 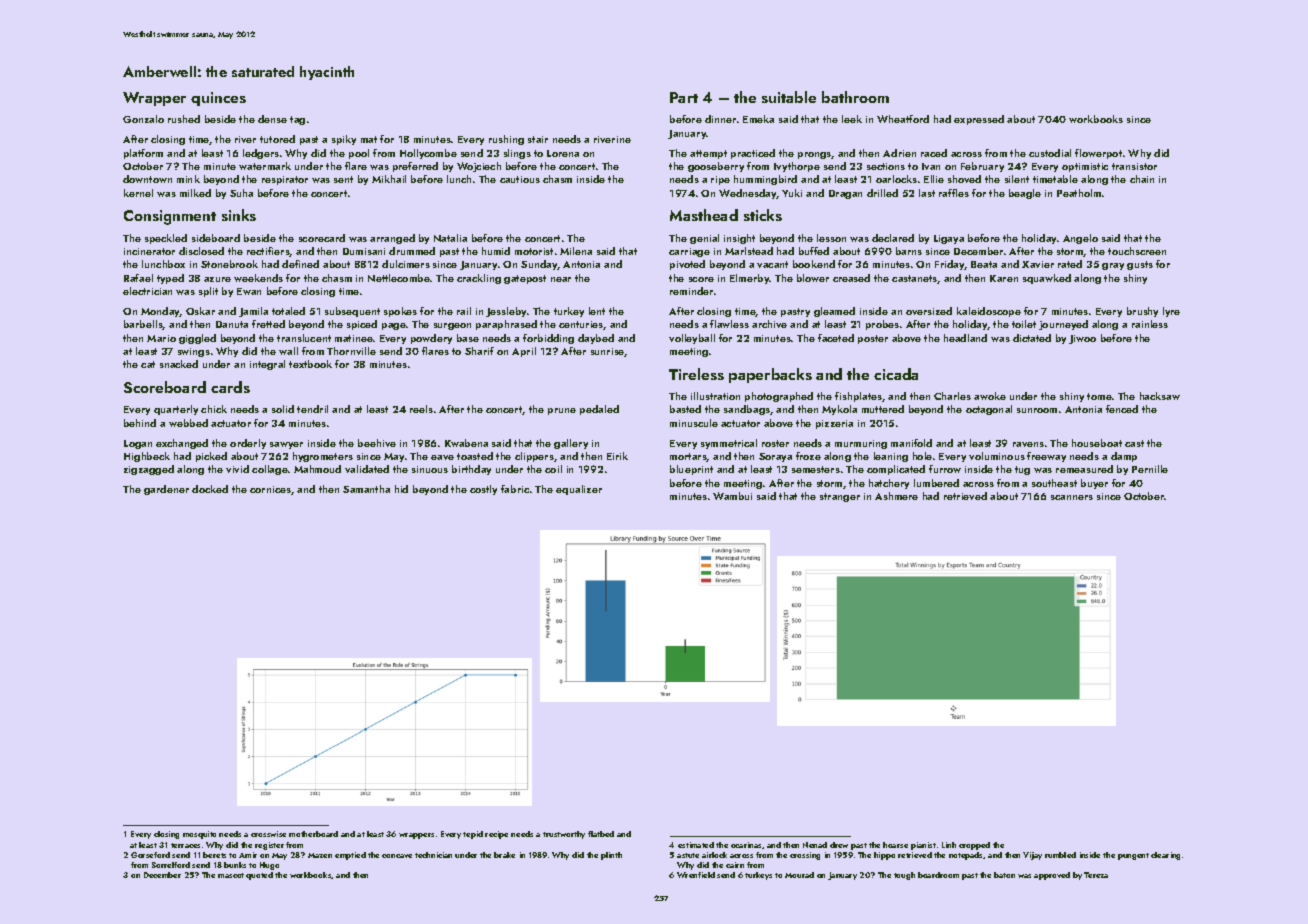 I want to click on Part, so click(x=684, y=97).
